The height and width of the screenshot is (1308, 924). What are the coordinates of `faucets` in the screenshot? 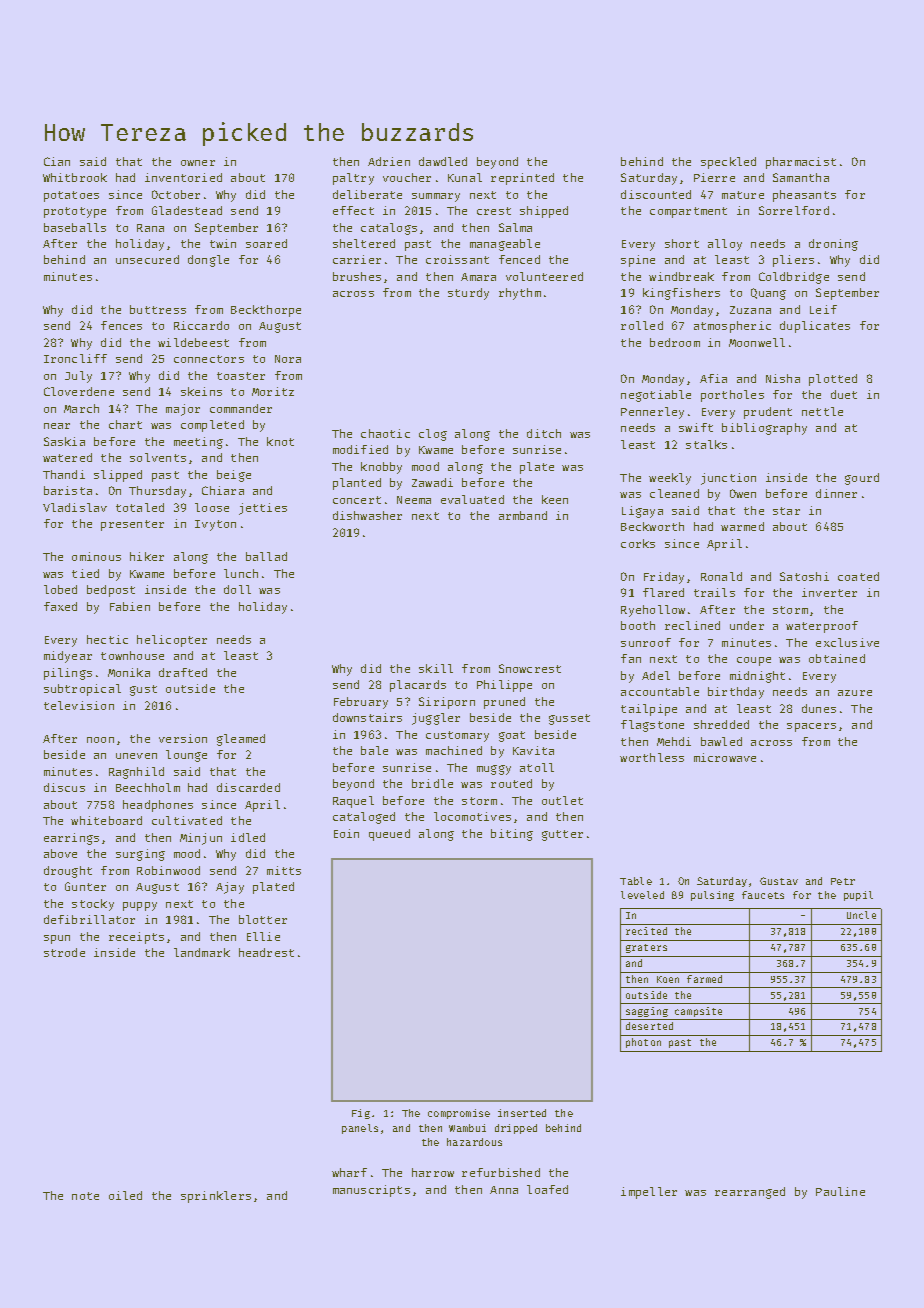 It's located at (763, 895).
